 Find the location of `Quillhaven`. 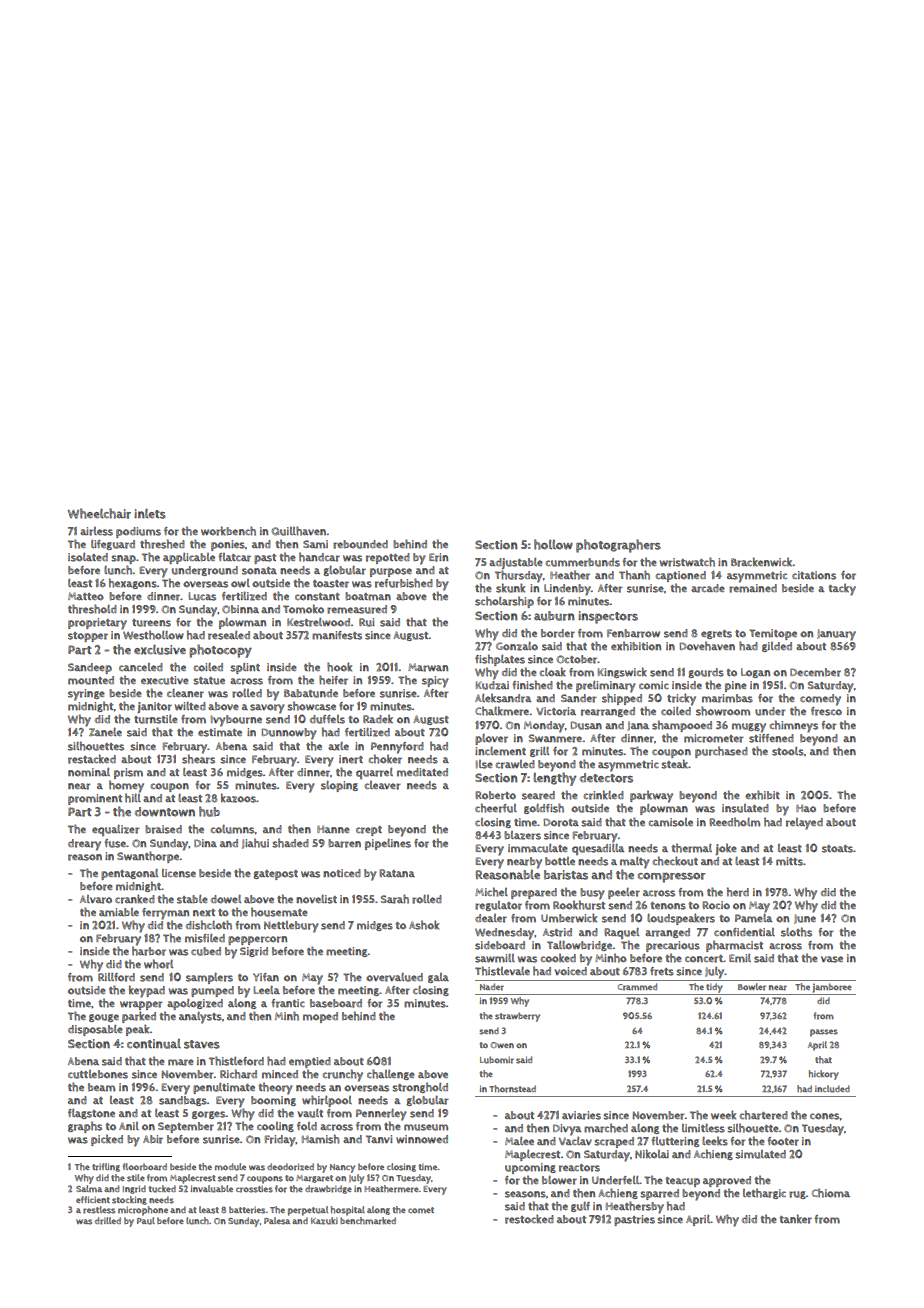

Quillhaven is located at coordinates (299, 531).
